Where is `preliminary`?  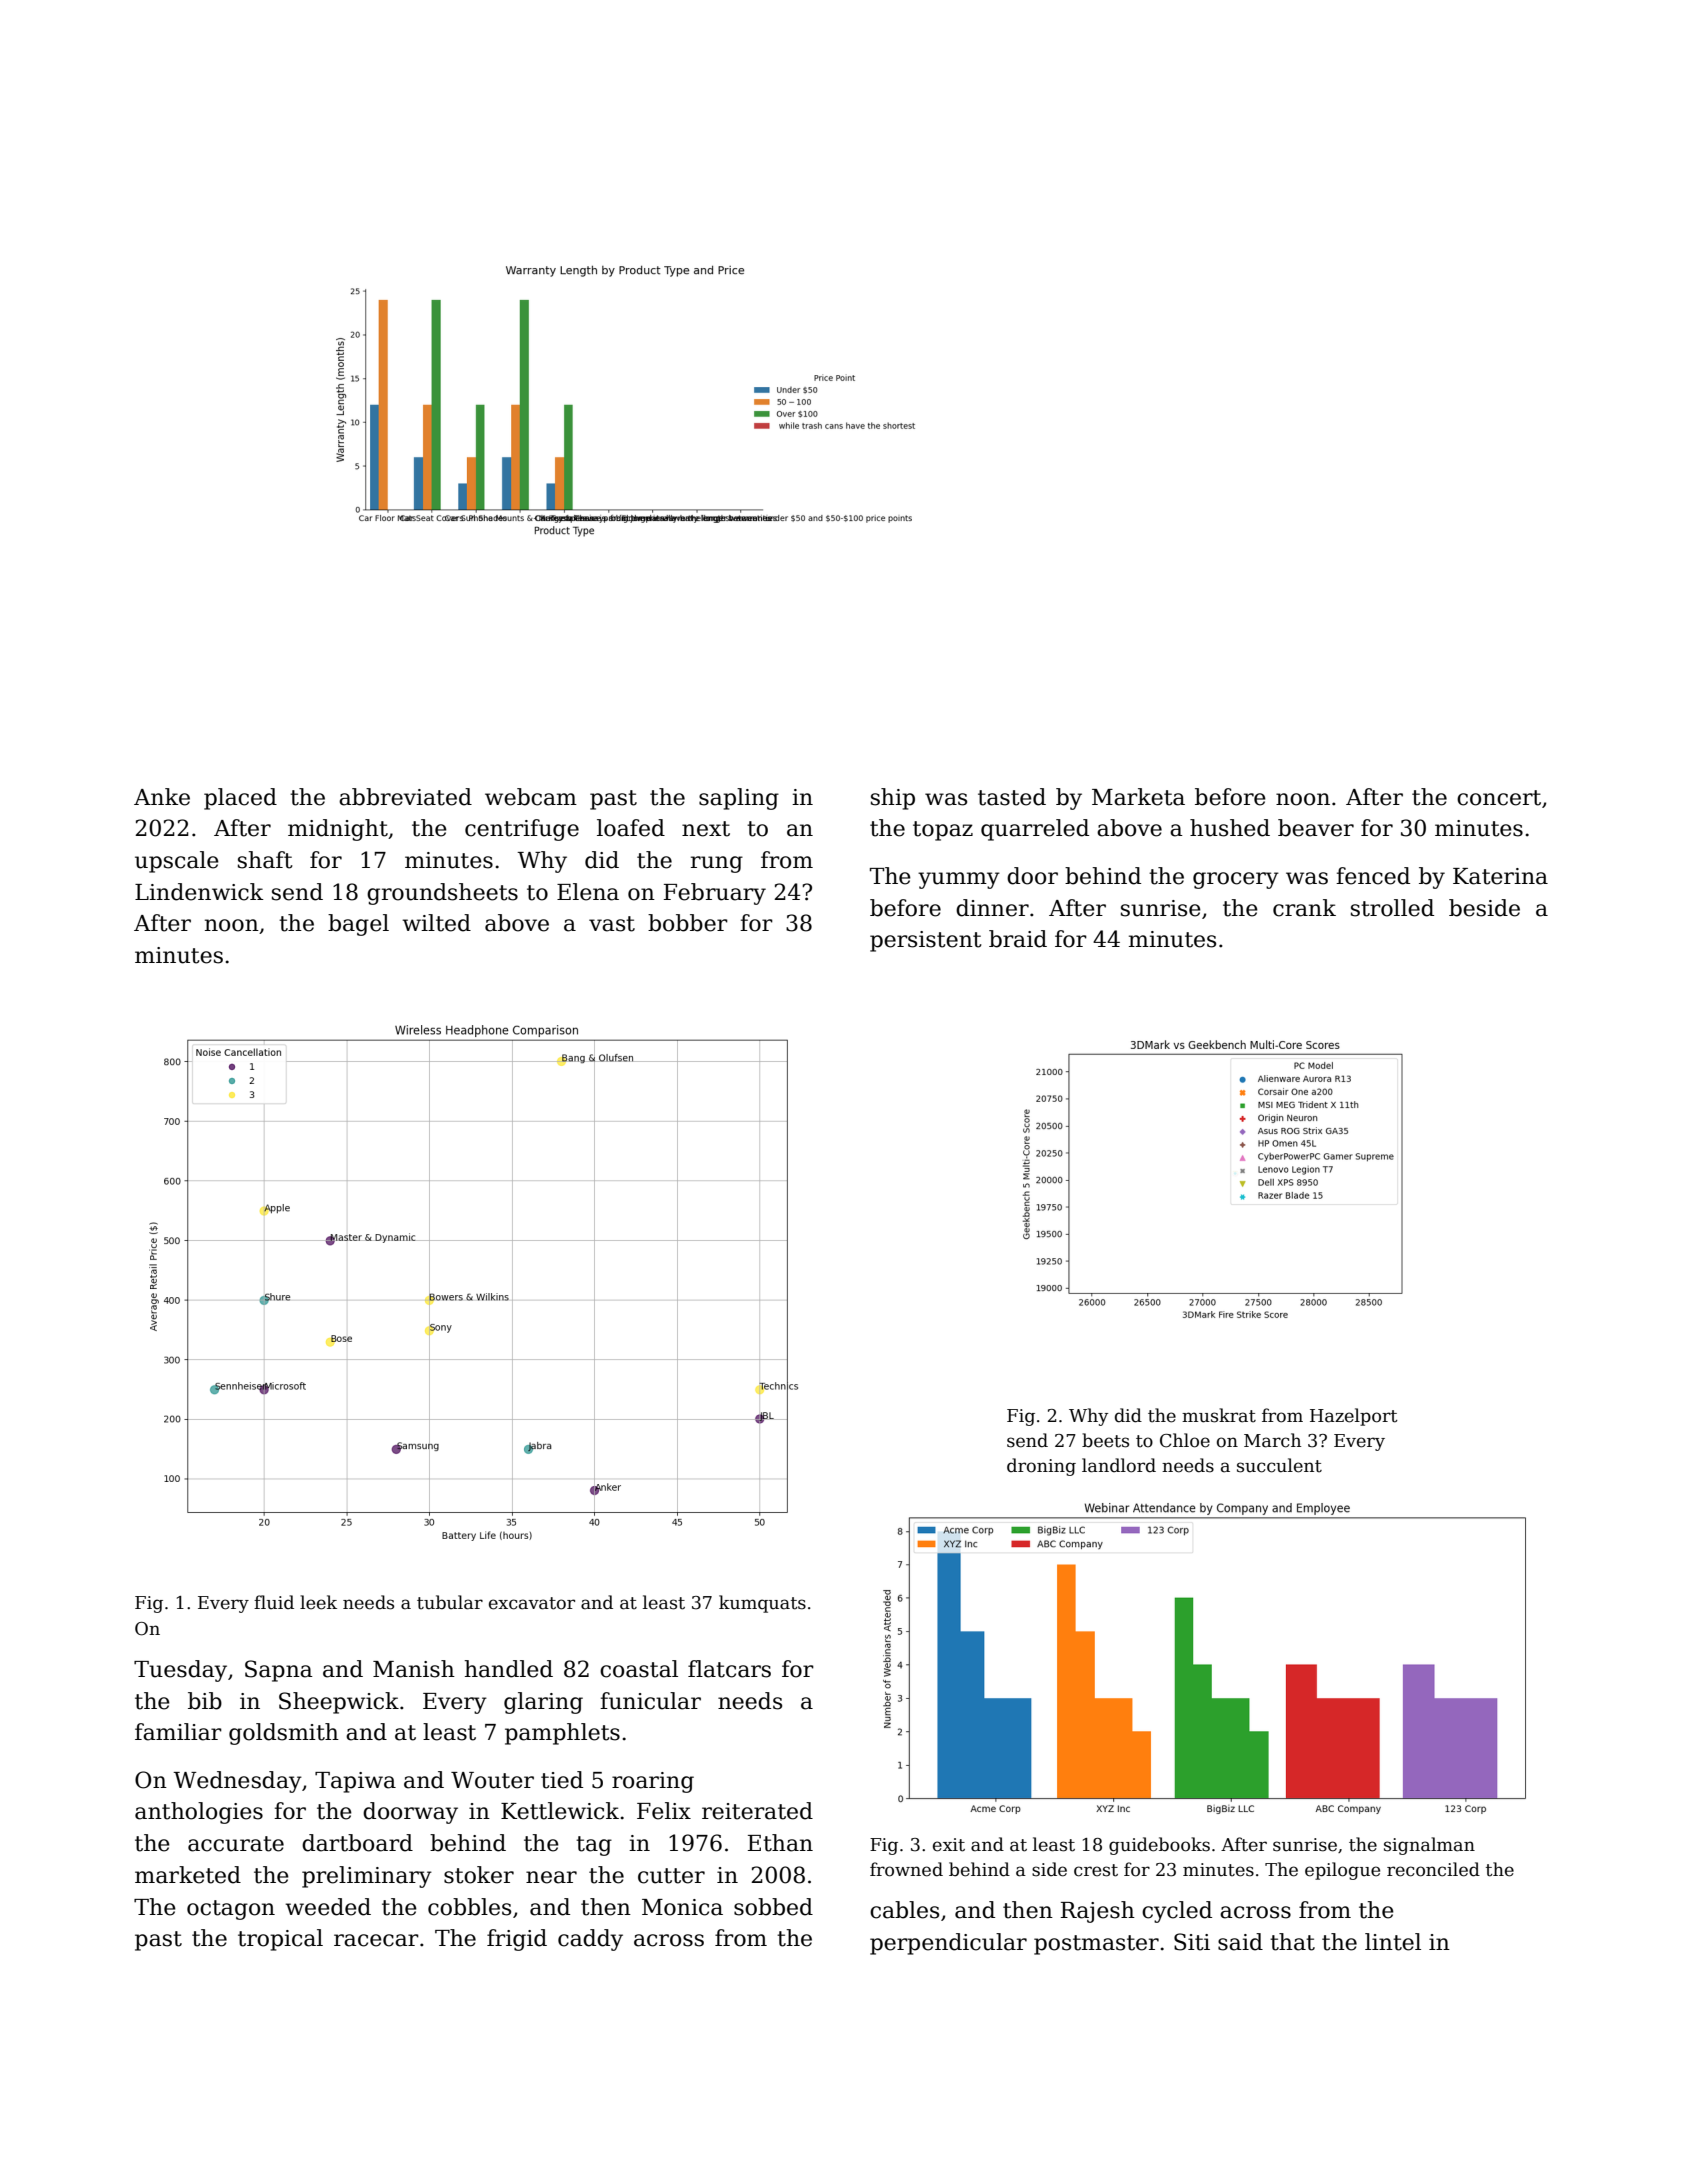
preliminary is located at coordinates (367, 1877).
